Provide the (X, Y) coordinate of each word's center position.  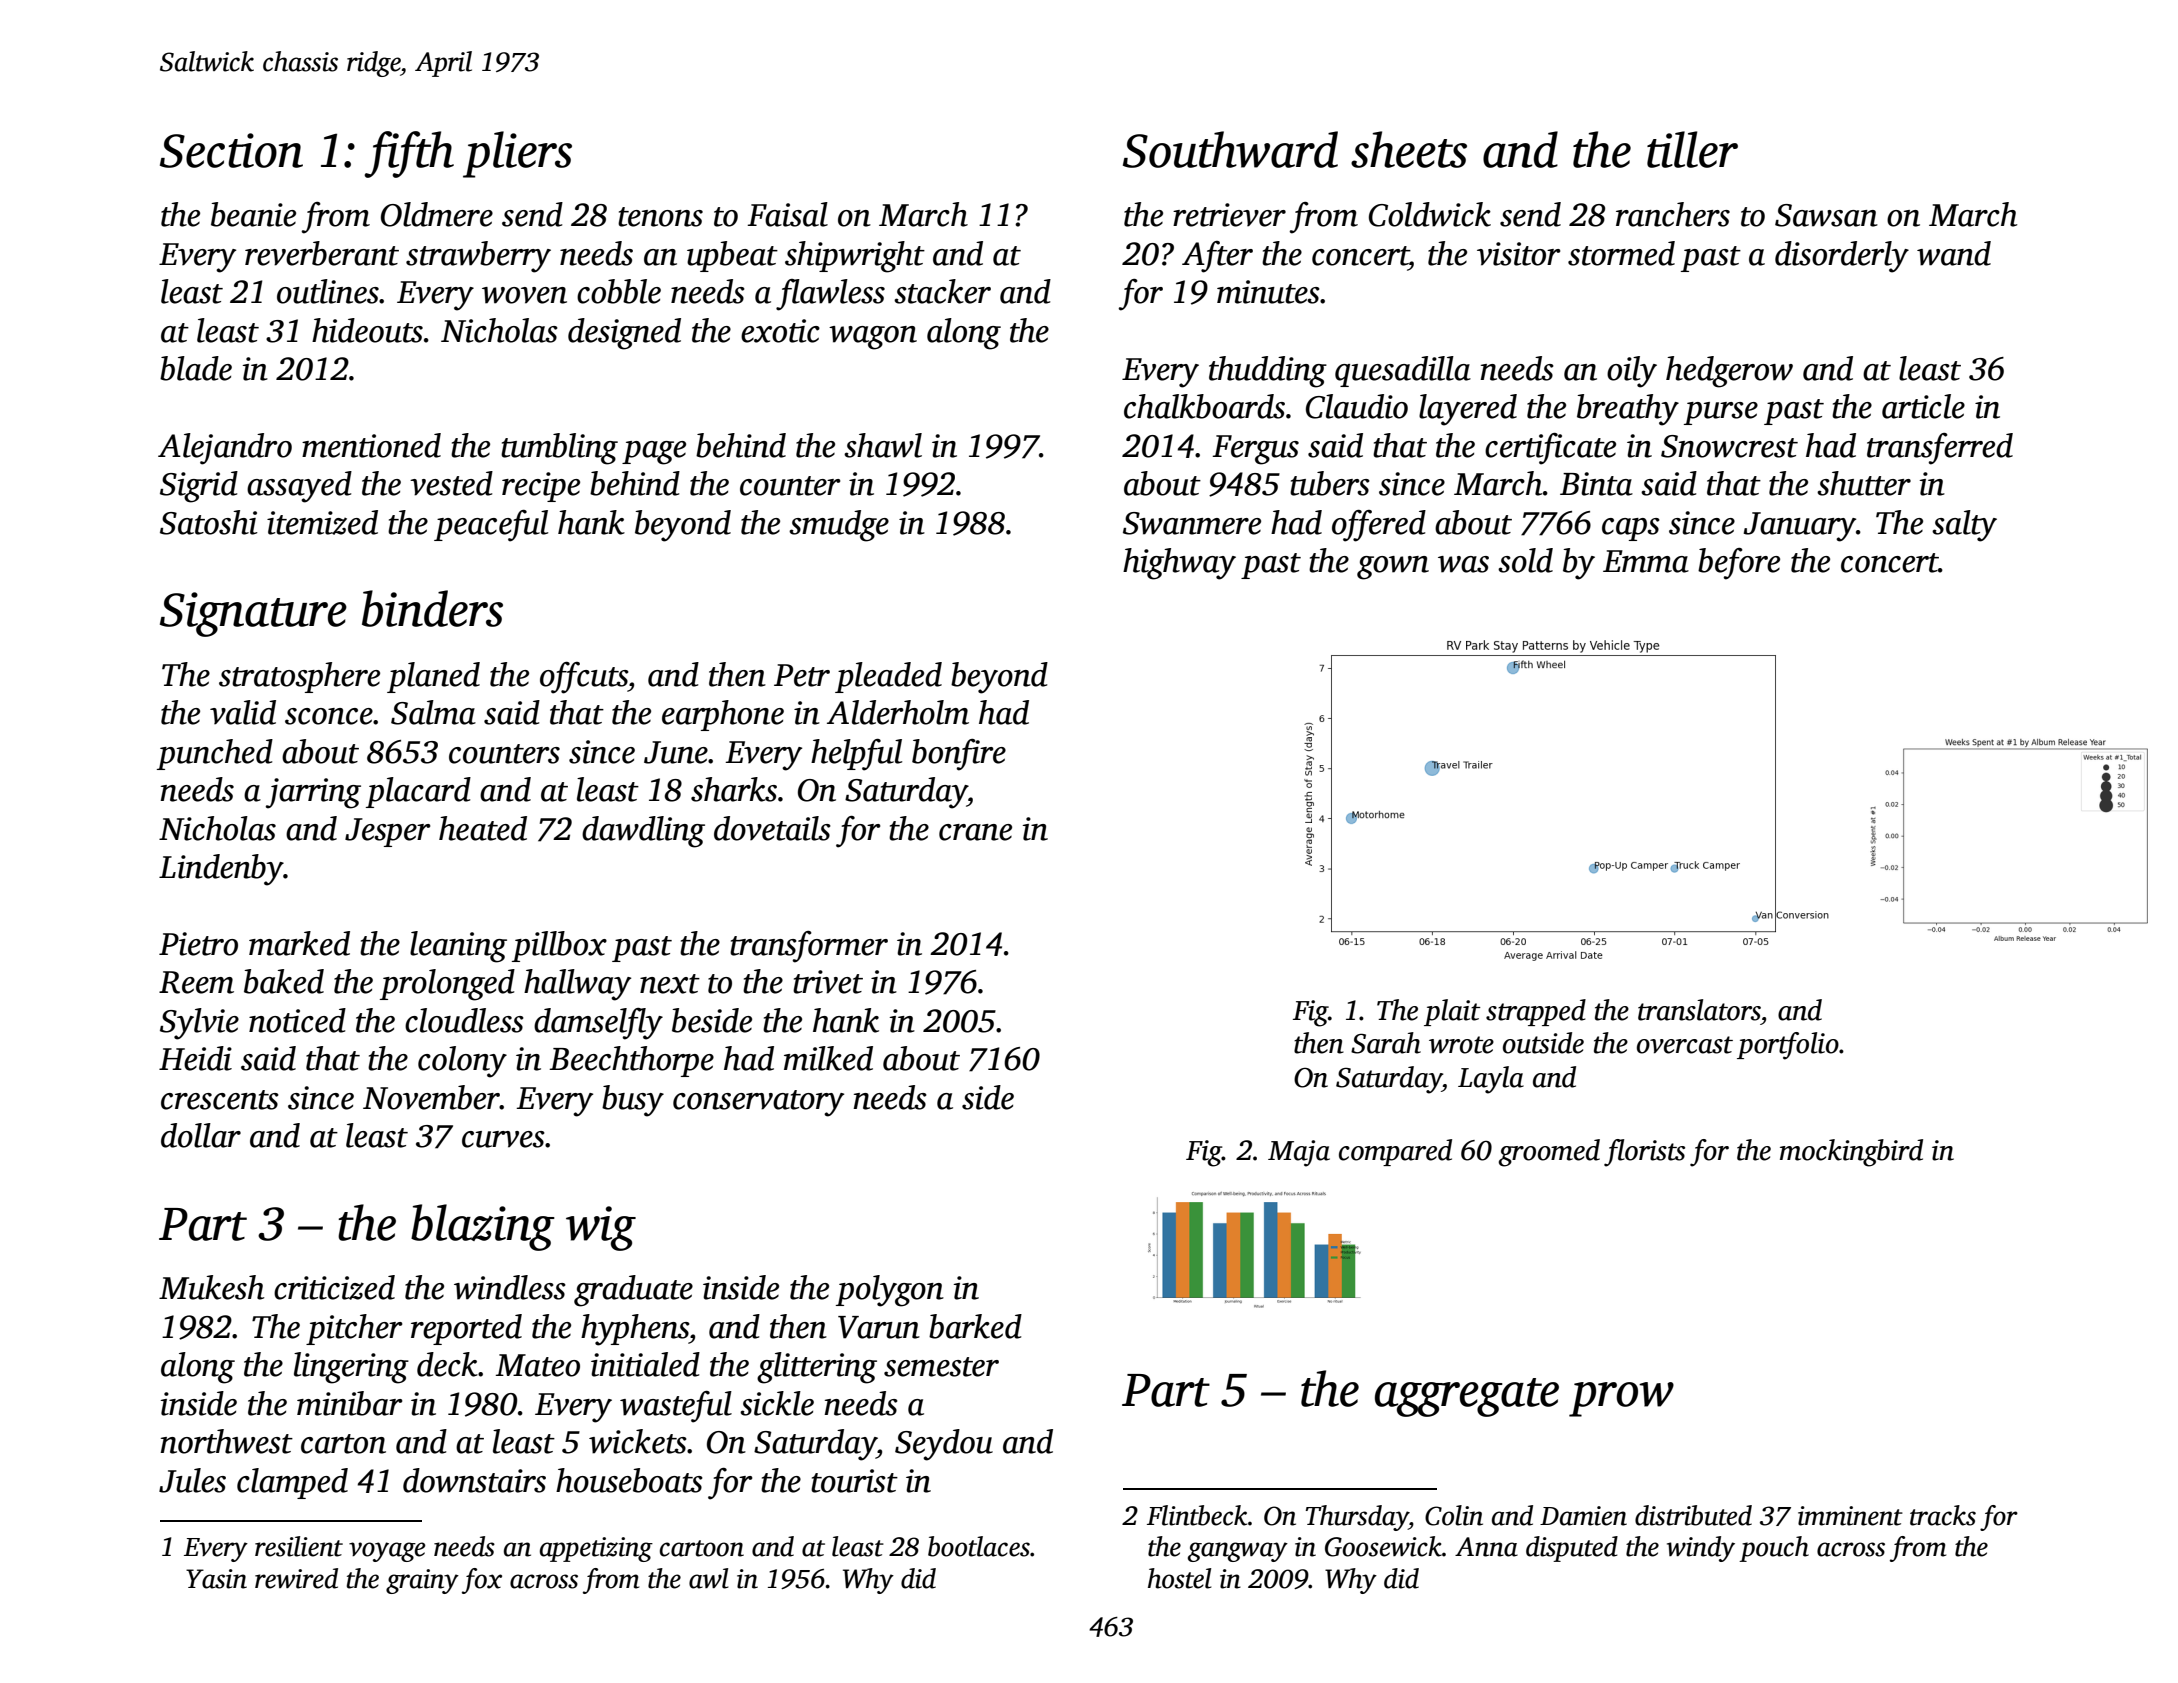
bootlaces (979, 1546)
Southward (1230, 149)
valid (243, 712)
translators (1699, 1010)
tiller (1692, 149)
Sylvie (199, 1024)
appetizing (596, 1549)
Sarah (1386, 1043)
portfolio (1788, 1046)
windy (1701, 1549)
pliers (517, 154)
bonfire (959, 755)
